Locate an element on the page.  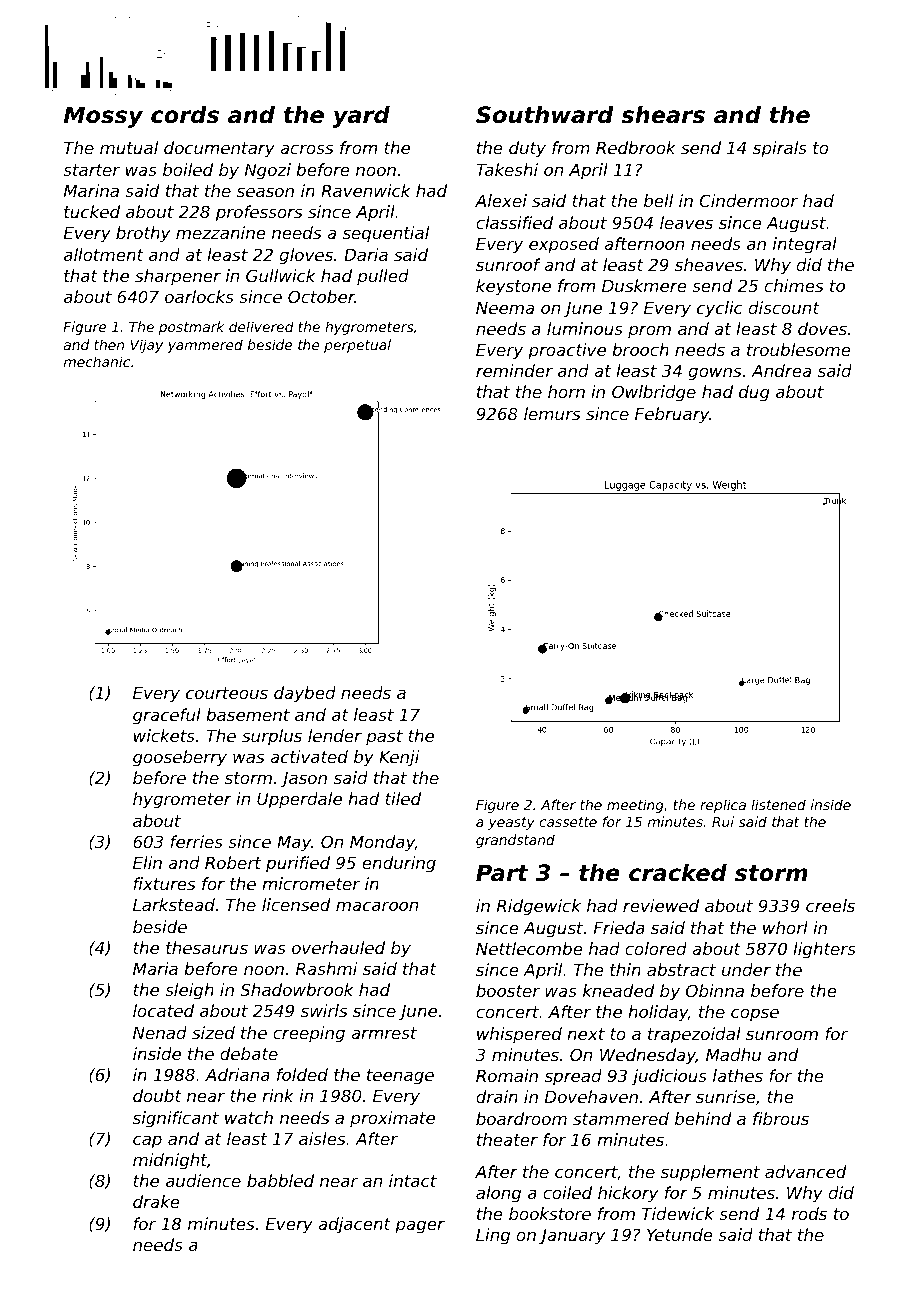
replica is located at coordinates (723, 806).
